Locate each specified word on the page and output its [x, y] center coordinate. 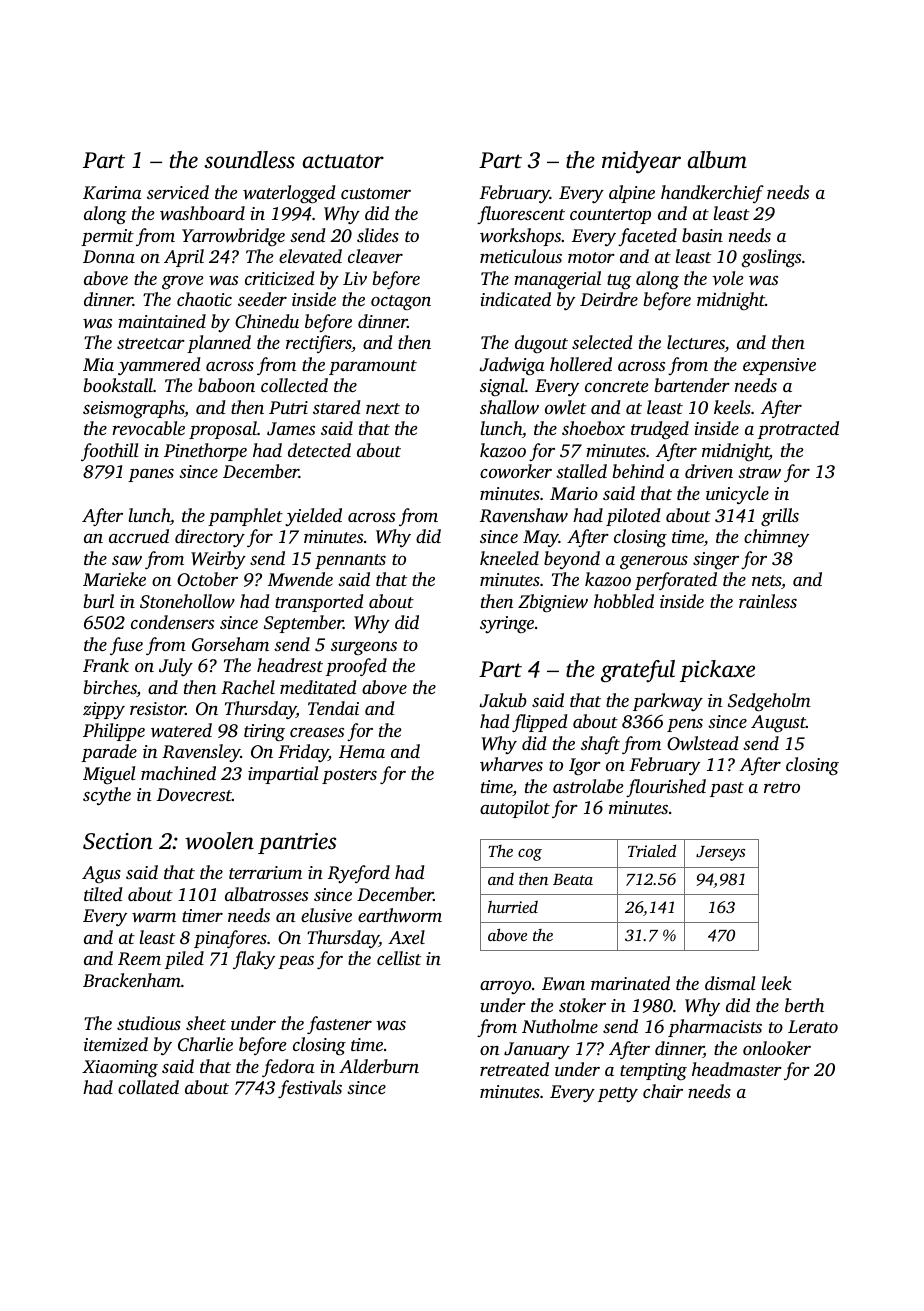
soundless [249, 160]
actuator [343, 161]
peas [296, 962]
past [727, 789]
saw [127, 560]
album [717, 160]
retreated [514, 1069]
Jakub [503, 700]
